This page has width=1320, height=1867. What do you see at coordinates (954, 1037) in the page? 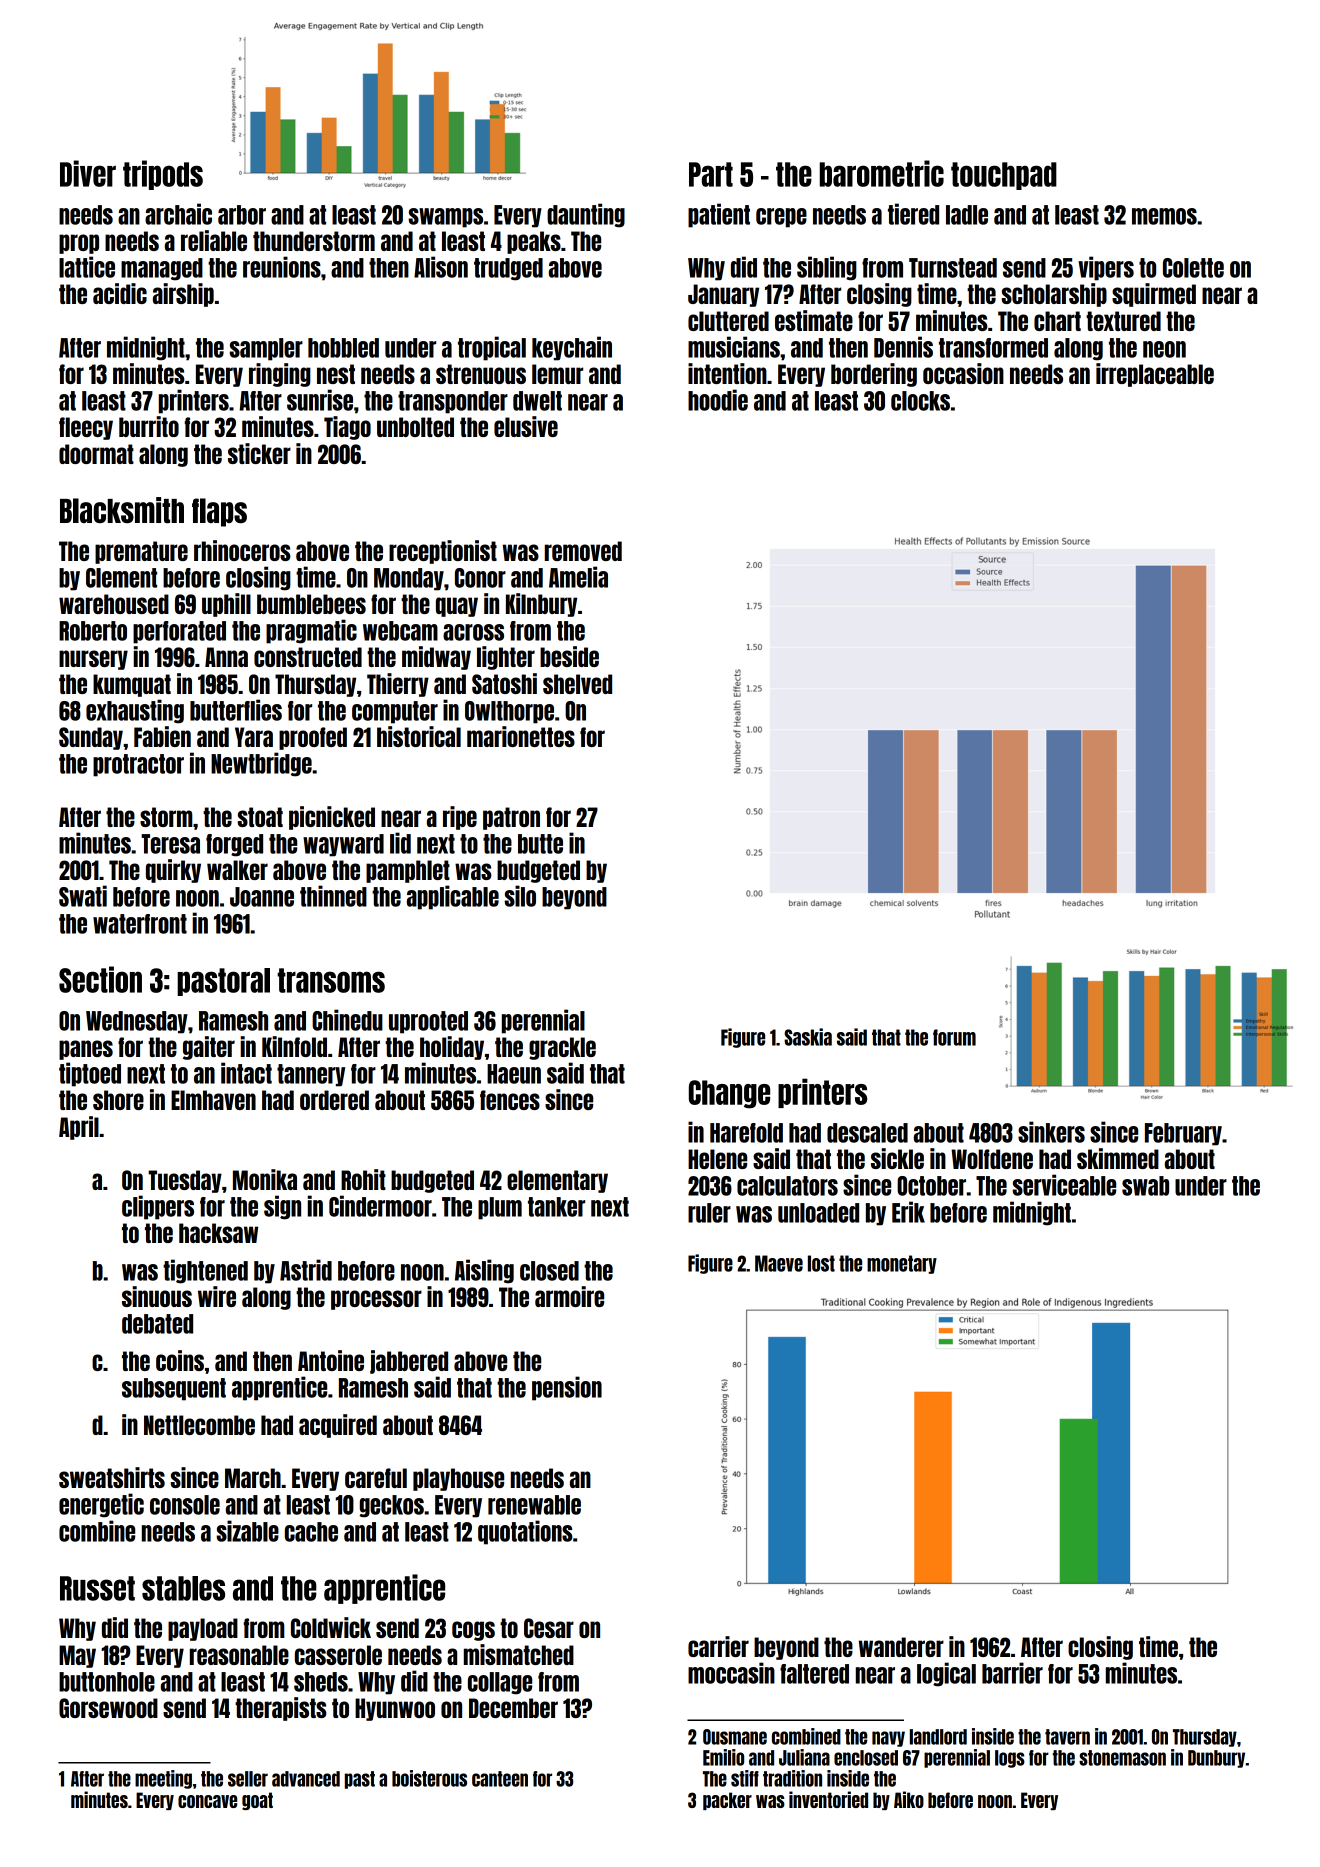
I see `forum` at bounding box center [954, 1037].
